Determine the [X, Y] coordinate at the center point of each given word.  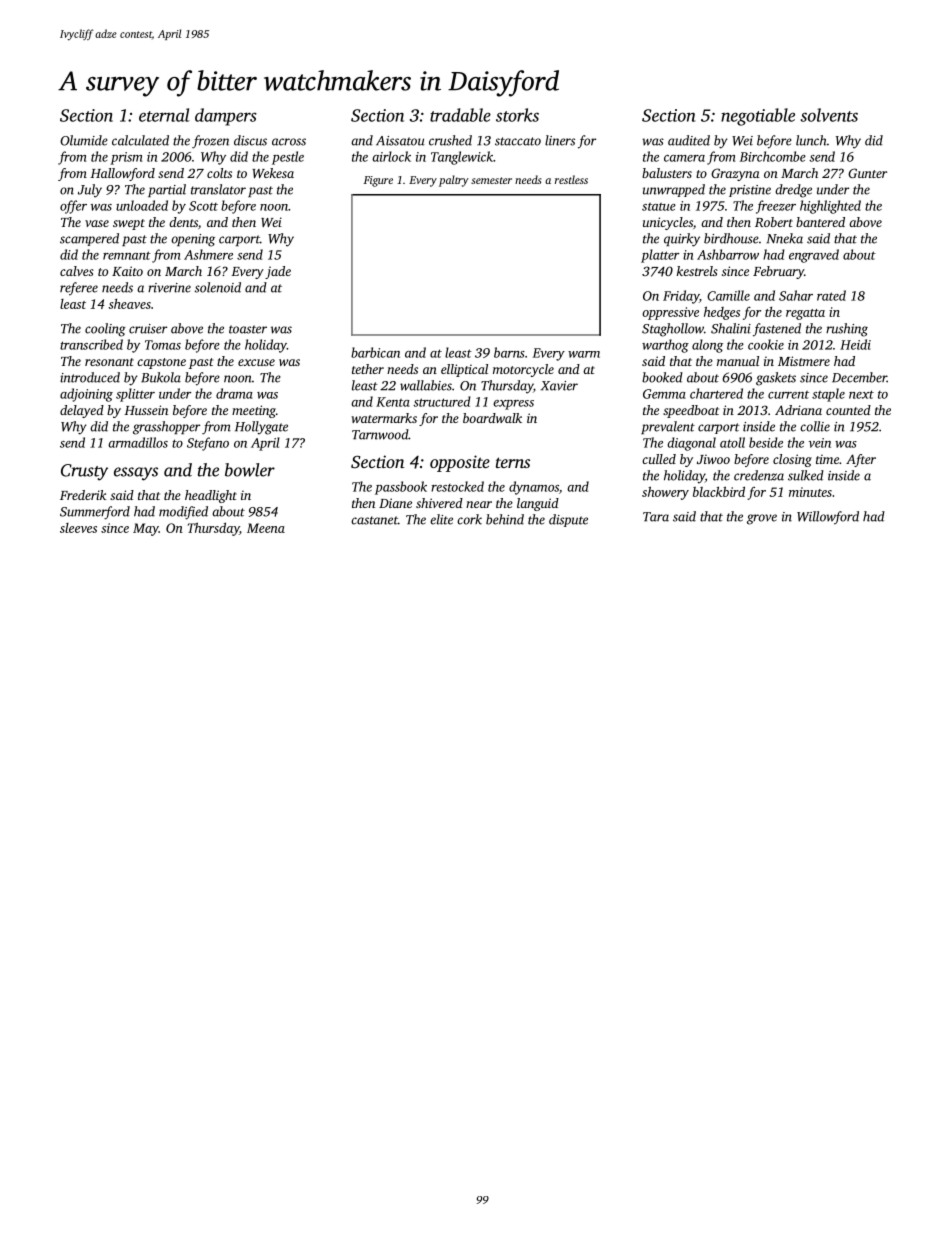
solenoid [218, 287]
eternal [164, 115]
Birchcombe [773, 156]
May [146, 529]
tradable [460, 115]
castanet [374, 520]
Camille [728, 295]
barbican [375, 352]
